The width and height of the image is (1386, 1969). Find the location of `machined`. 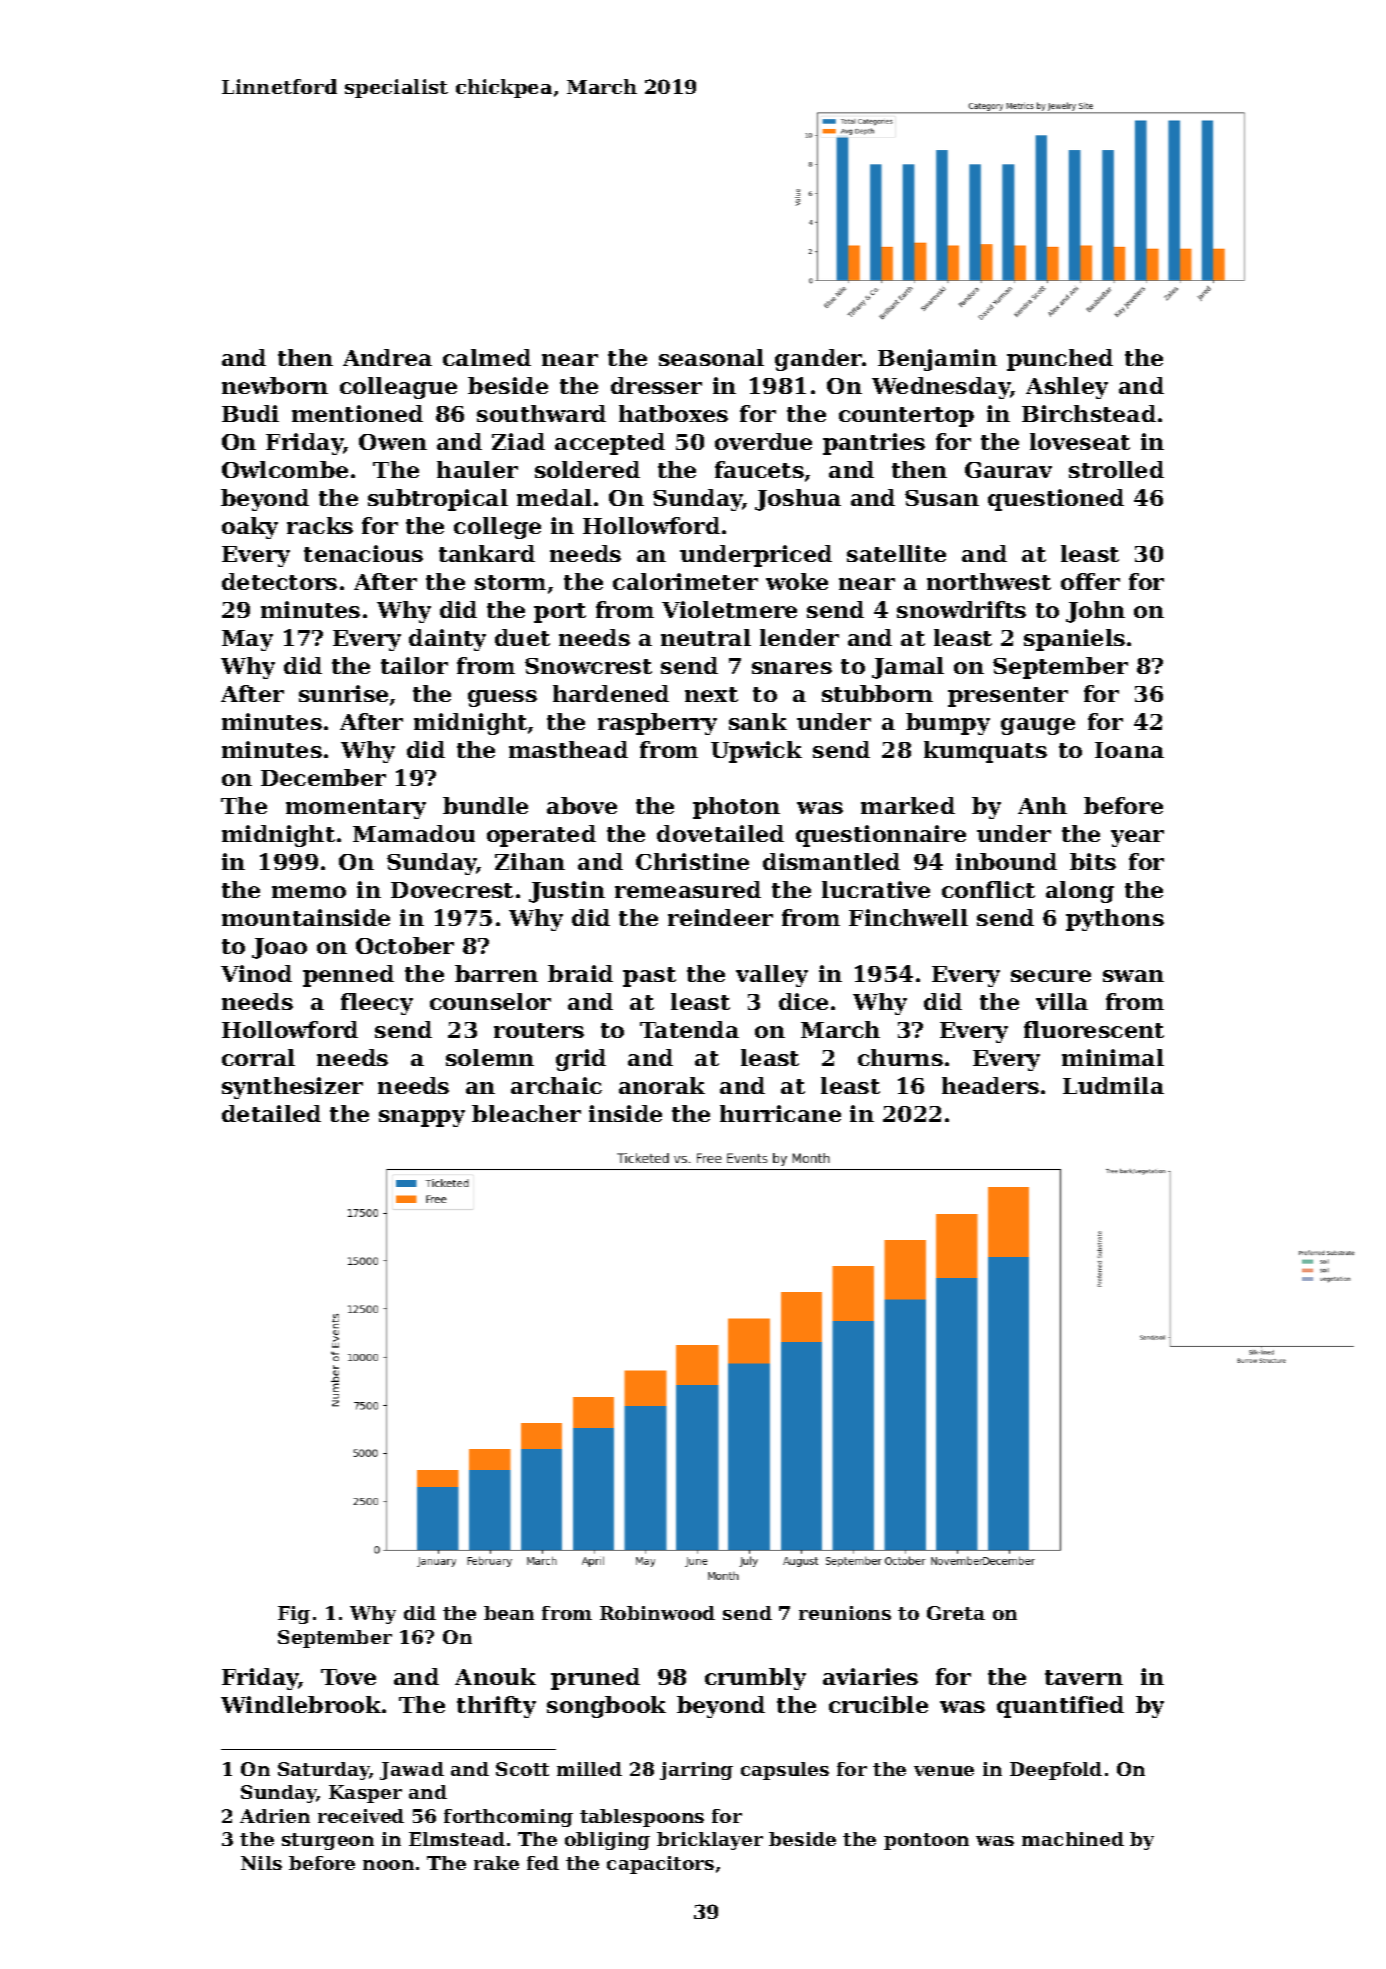

machined is located at coordinates (1073, 1839).
